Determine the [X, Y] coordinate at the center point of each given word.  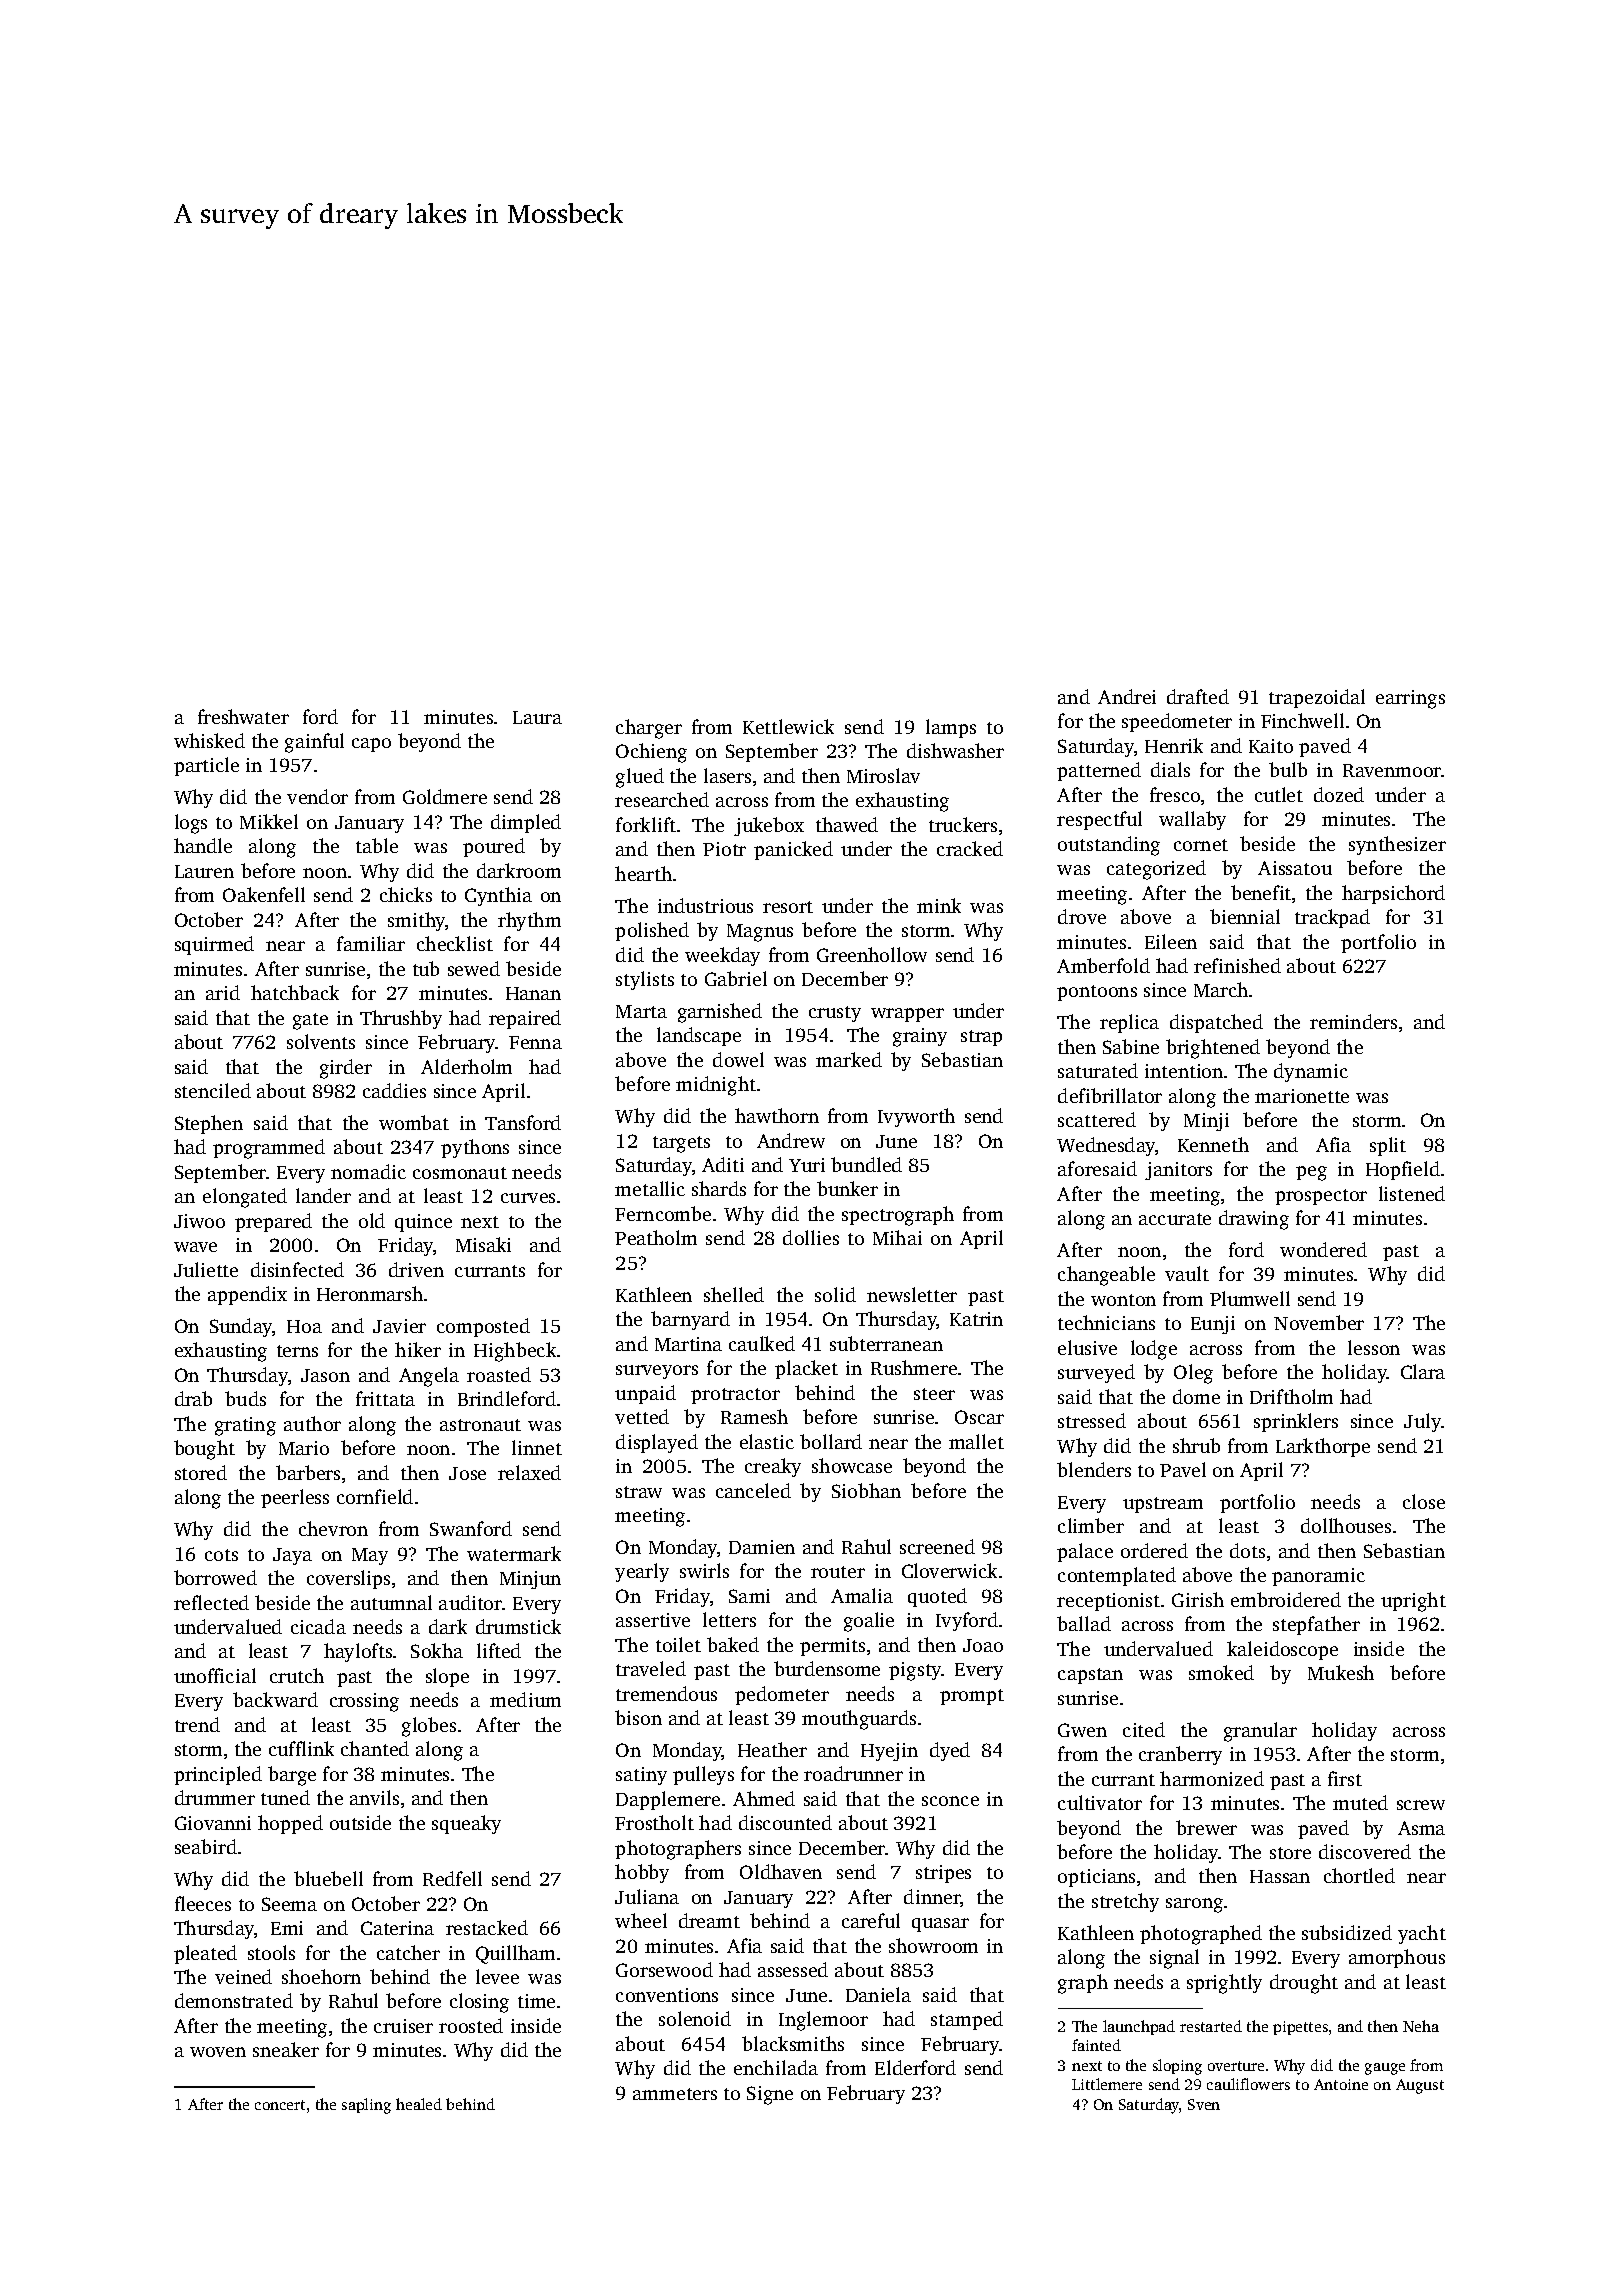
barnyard [690, 1320]
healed [419, 2104]
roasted [499, 1374]
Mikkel [269, 821]
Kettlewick [788, 726]
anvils [374, 1797]
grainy [920, 1037]
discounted [785, 1822]
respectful [1099, 820]
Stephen [209, 1124]
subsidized [1347, 1932]
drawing [1254, 1220]
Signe [770, 2095]
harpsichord [1393, 894]
